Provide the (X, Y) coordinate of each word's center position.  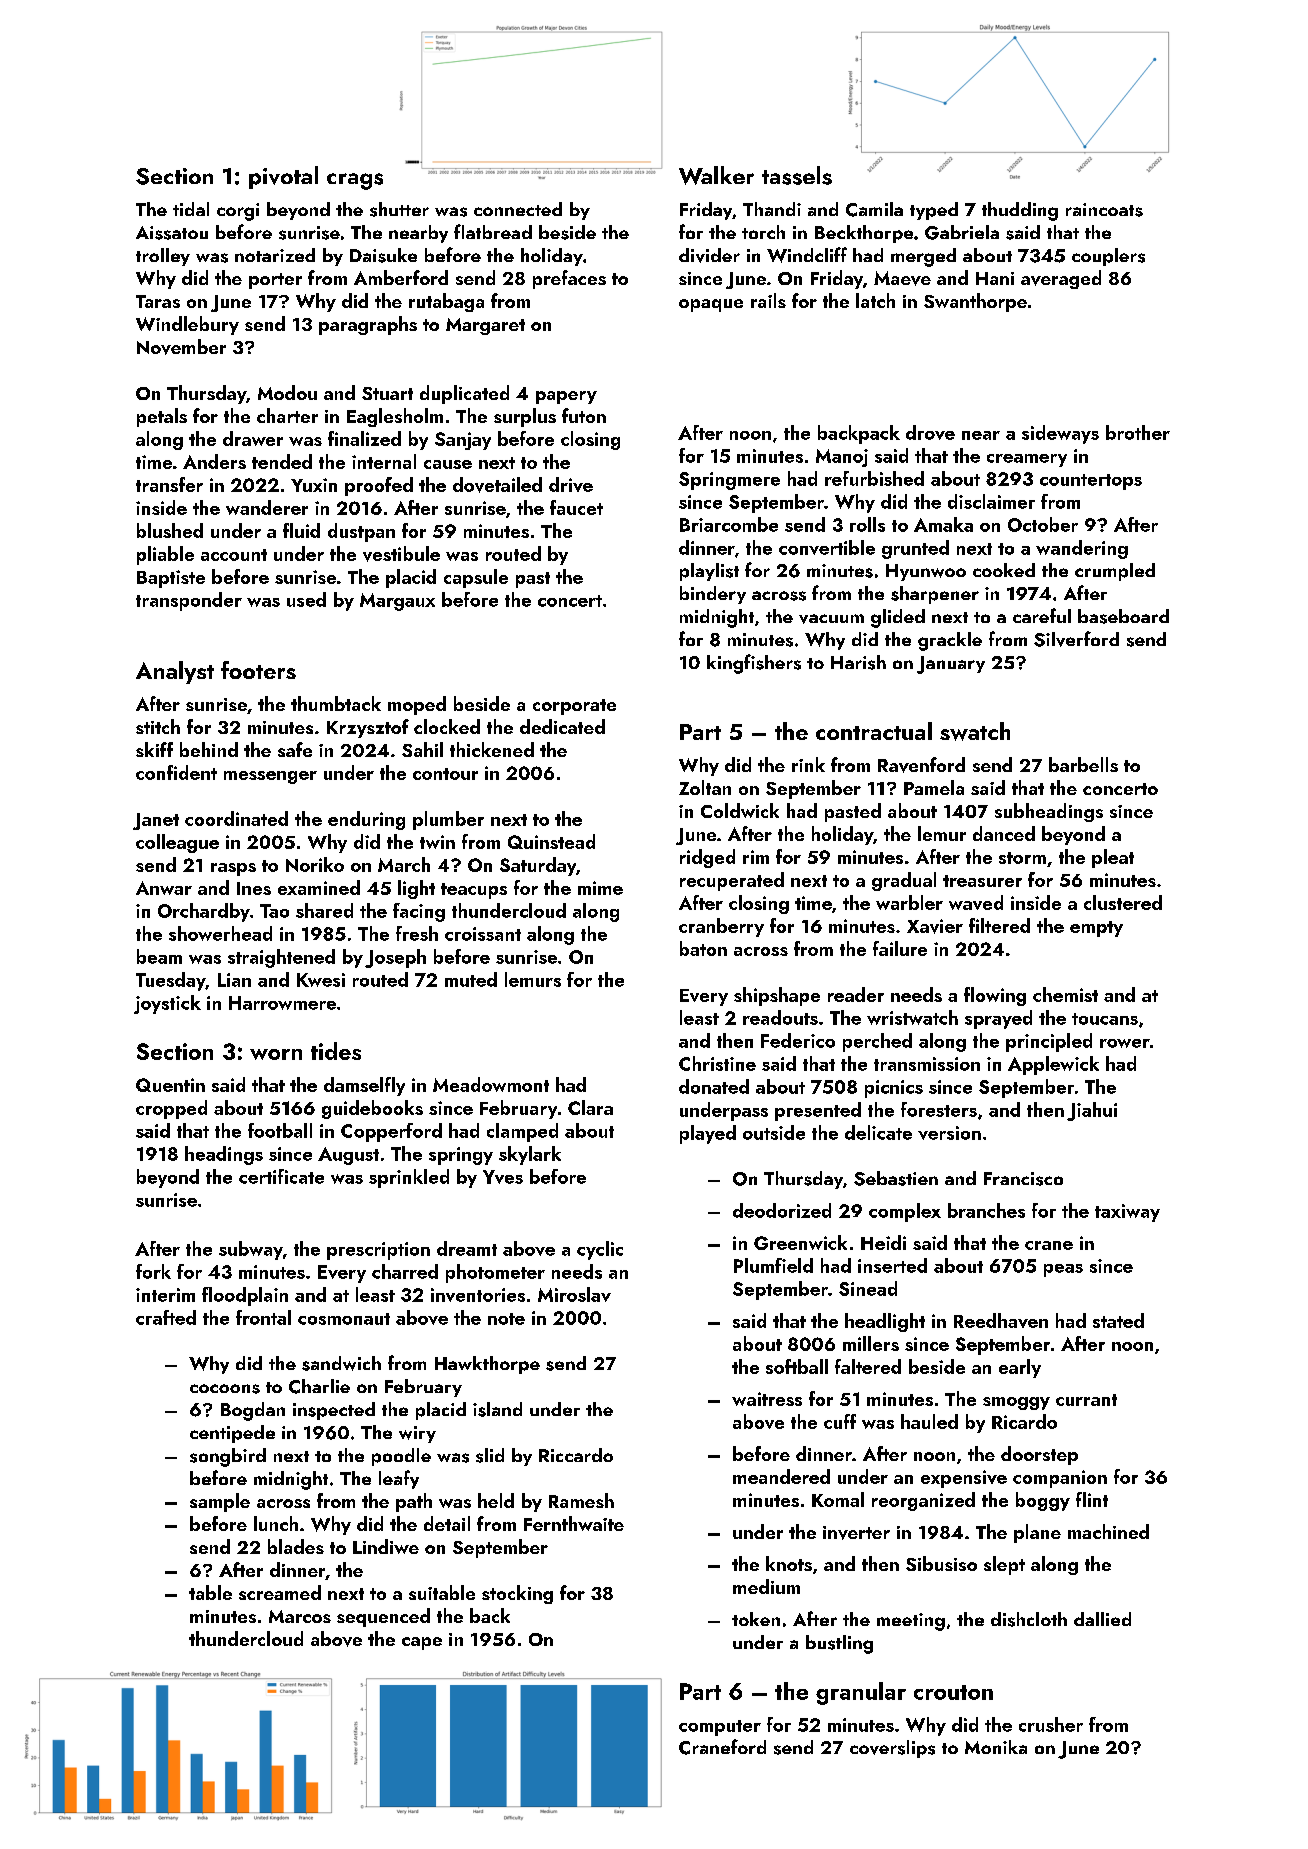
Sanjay (463, 441)
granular (861, 1693)
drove (930, 432)
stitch (158, 726)
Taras (158, 301)
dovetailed (497, 485)
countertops (1091, 482)
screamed (280, 1592)
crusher (1051, 1724)
